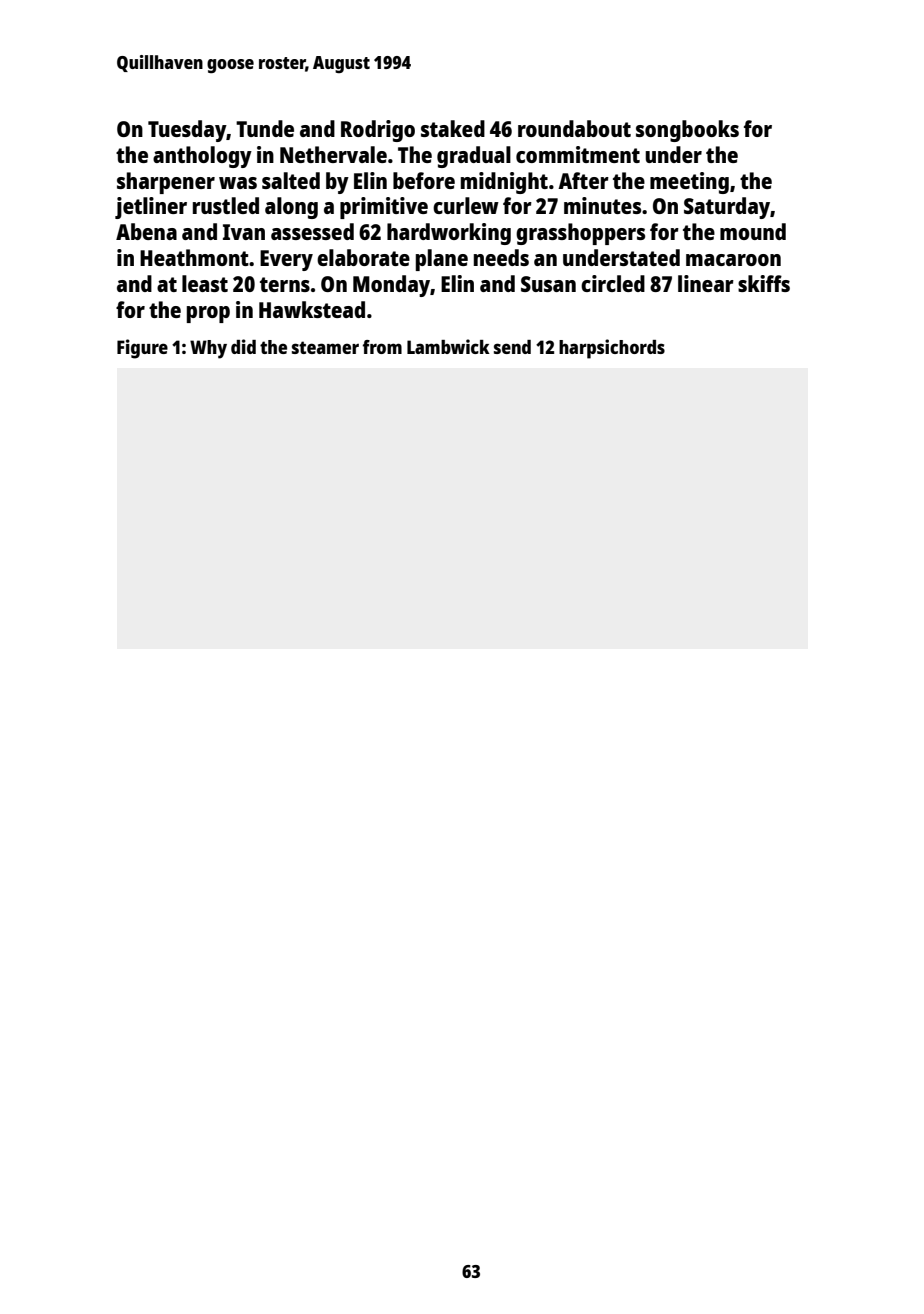 Image resolution: width=924 pixels, height=1314 pixels. I want to click on Tunde, so click(265, 128).
